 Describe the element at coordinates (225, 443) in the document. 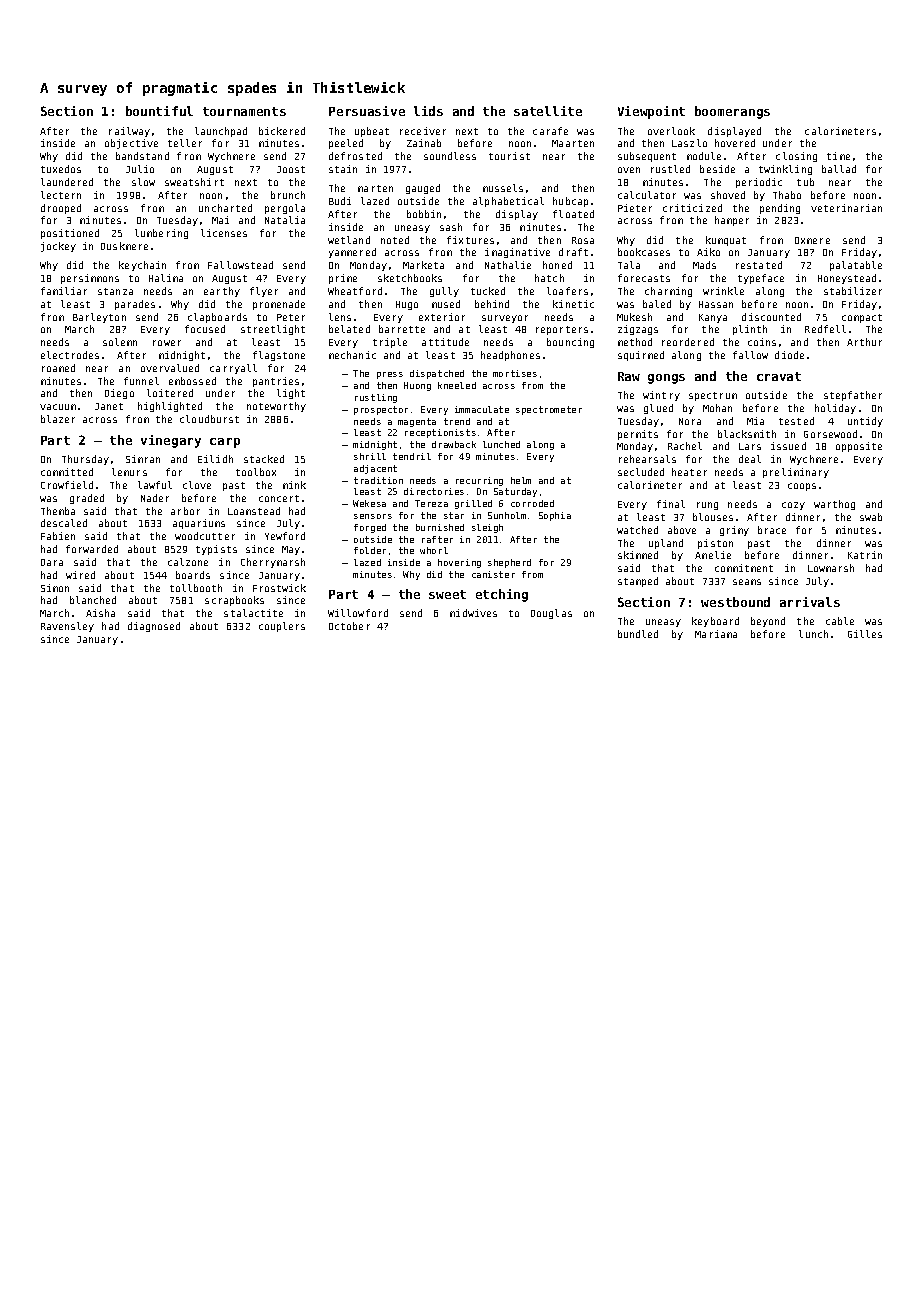

I see `carp` at that location.
